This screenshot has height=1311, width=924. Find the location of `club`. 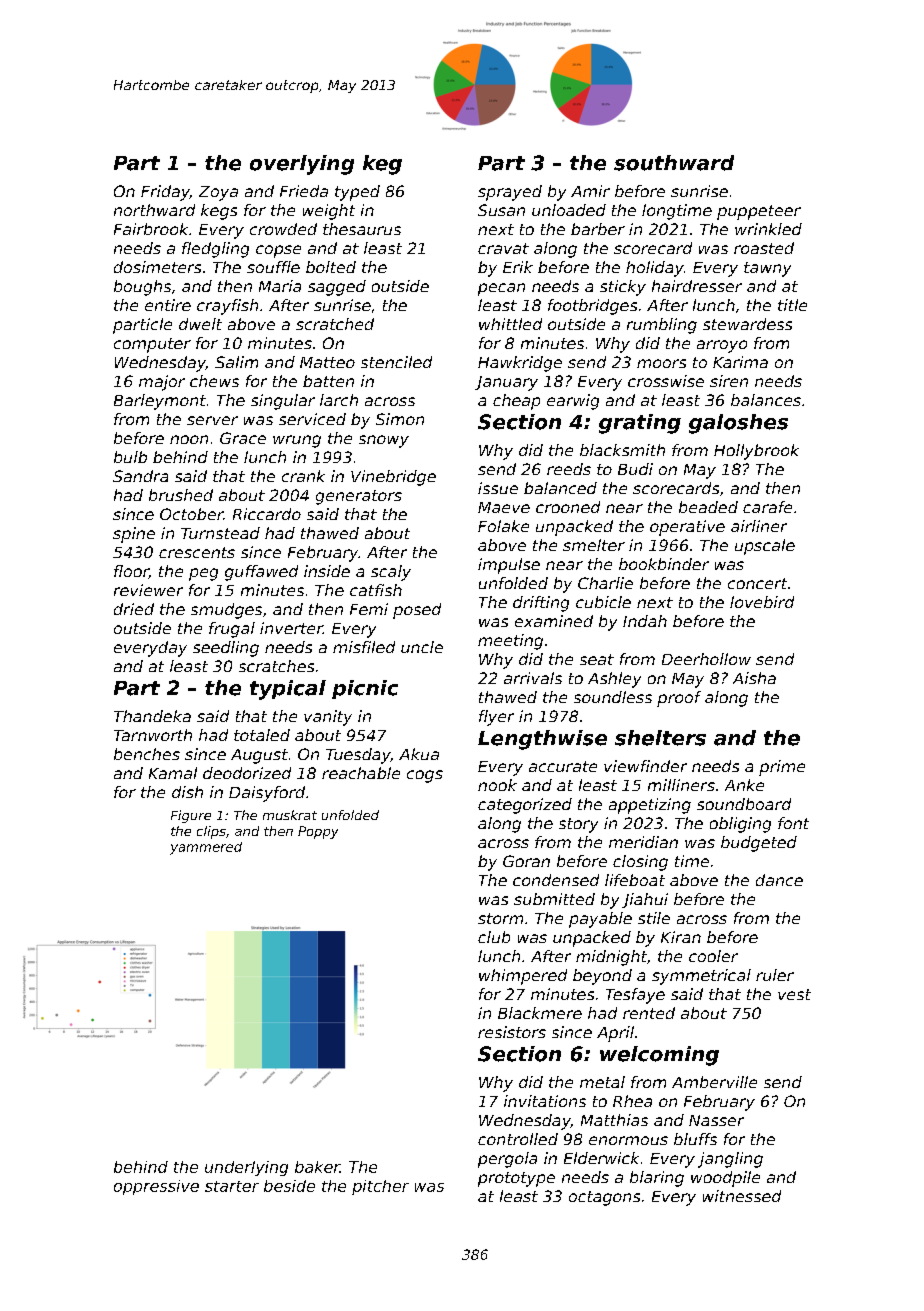

club is located at coordinates (494, 937).
